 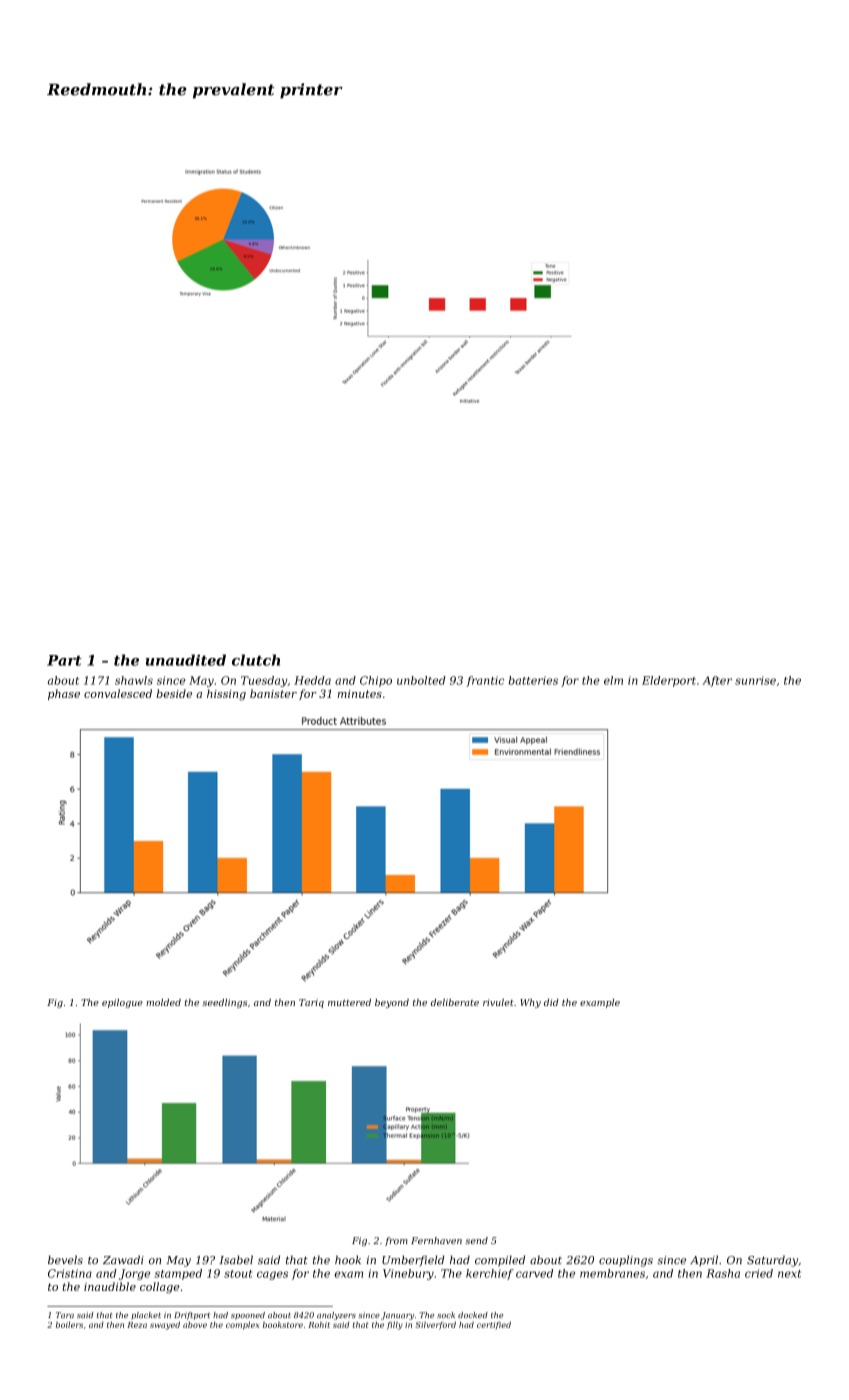 I want to click on swayed, so click(x=165, y=1325).
